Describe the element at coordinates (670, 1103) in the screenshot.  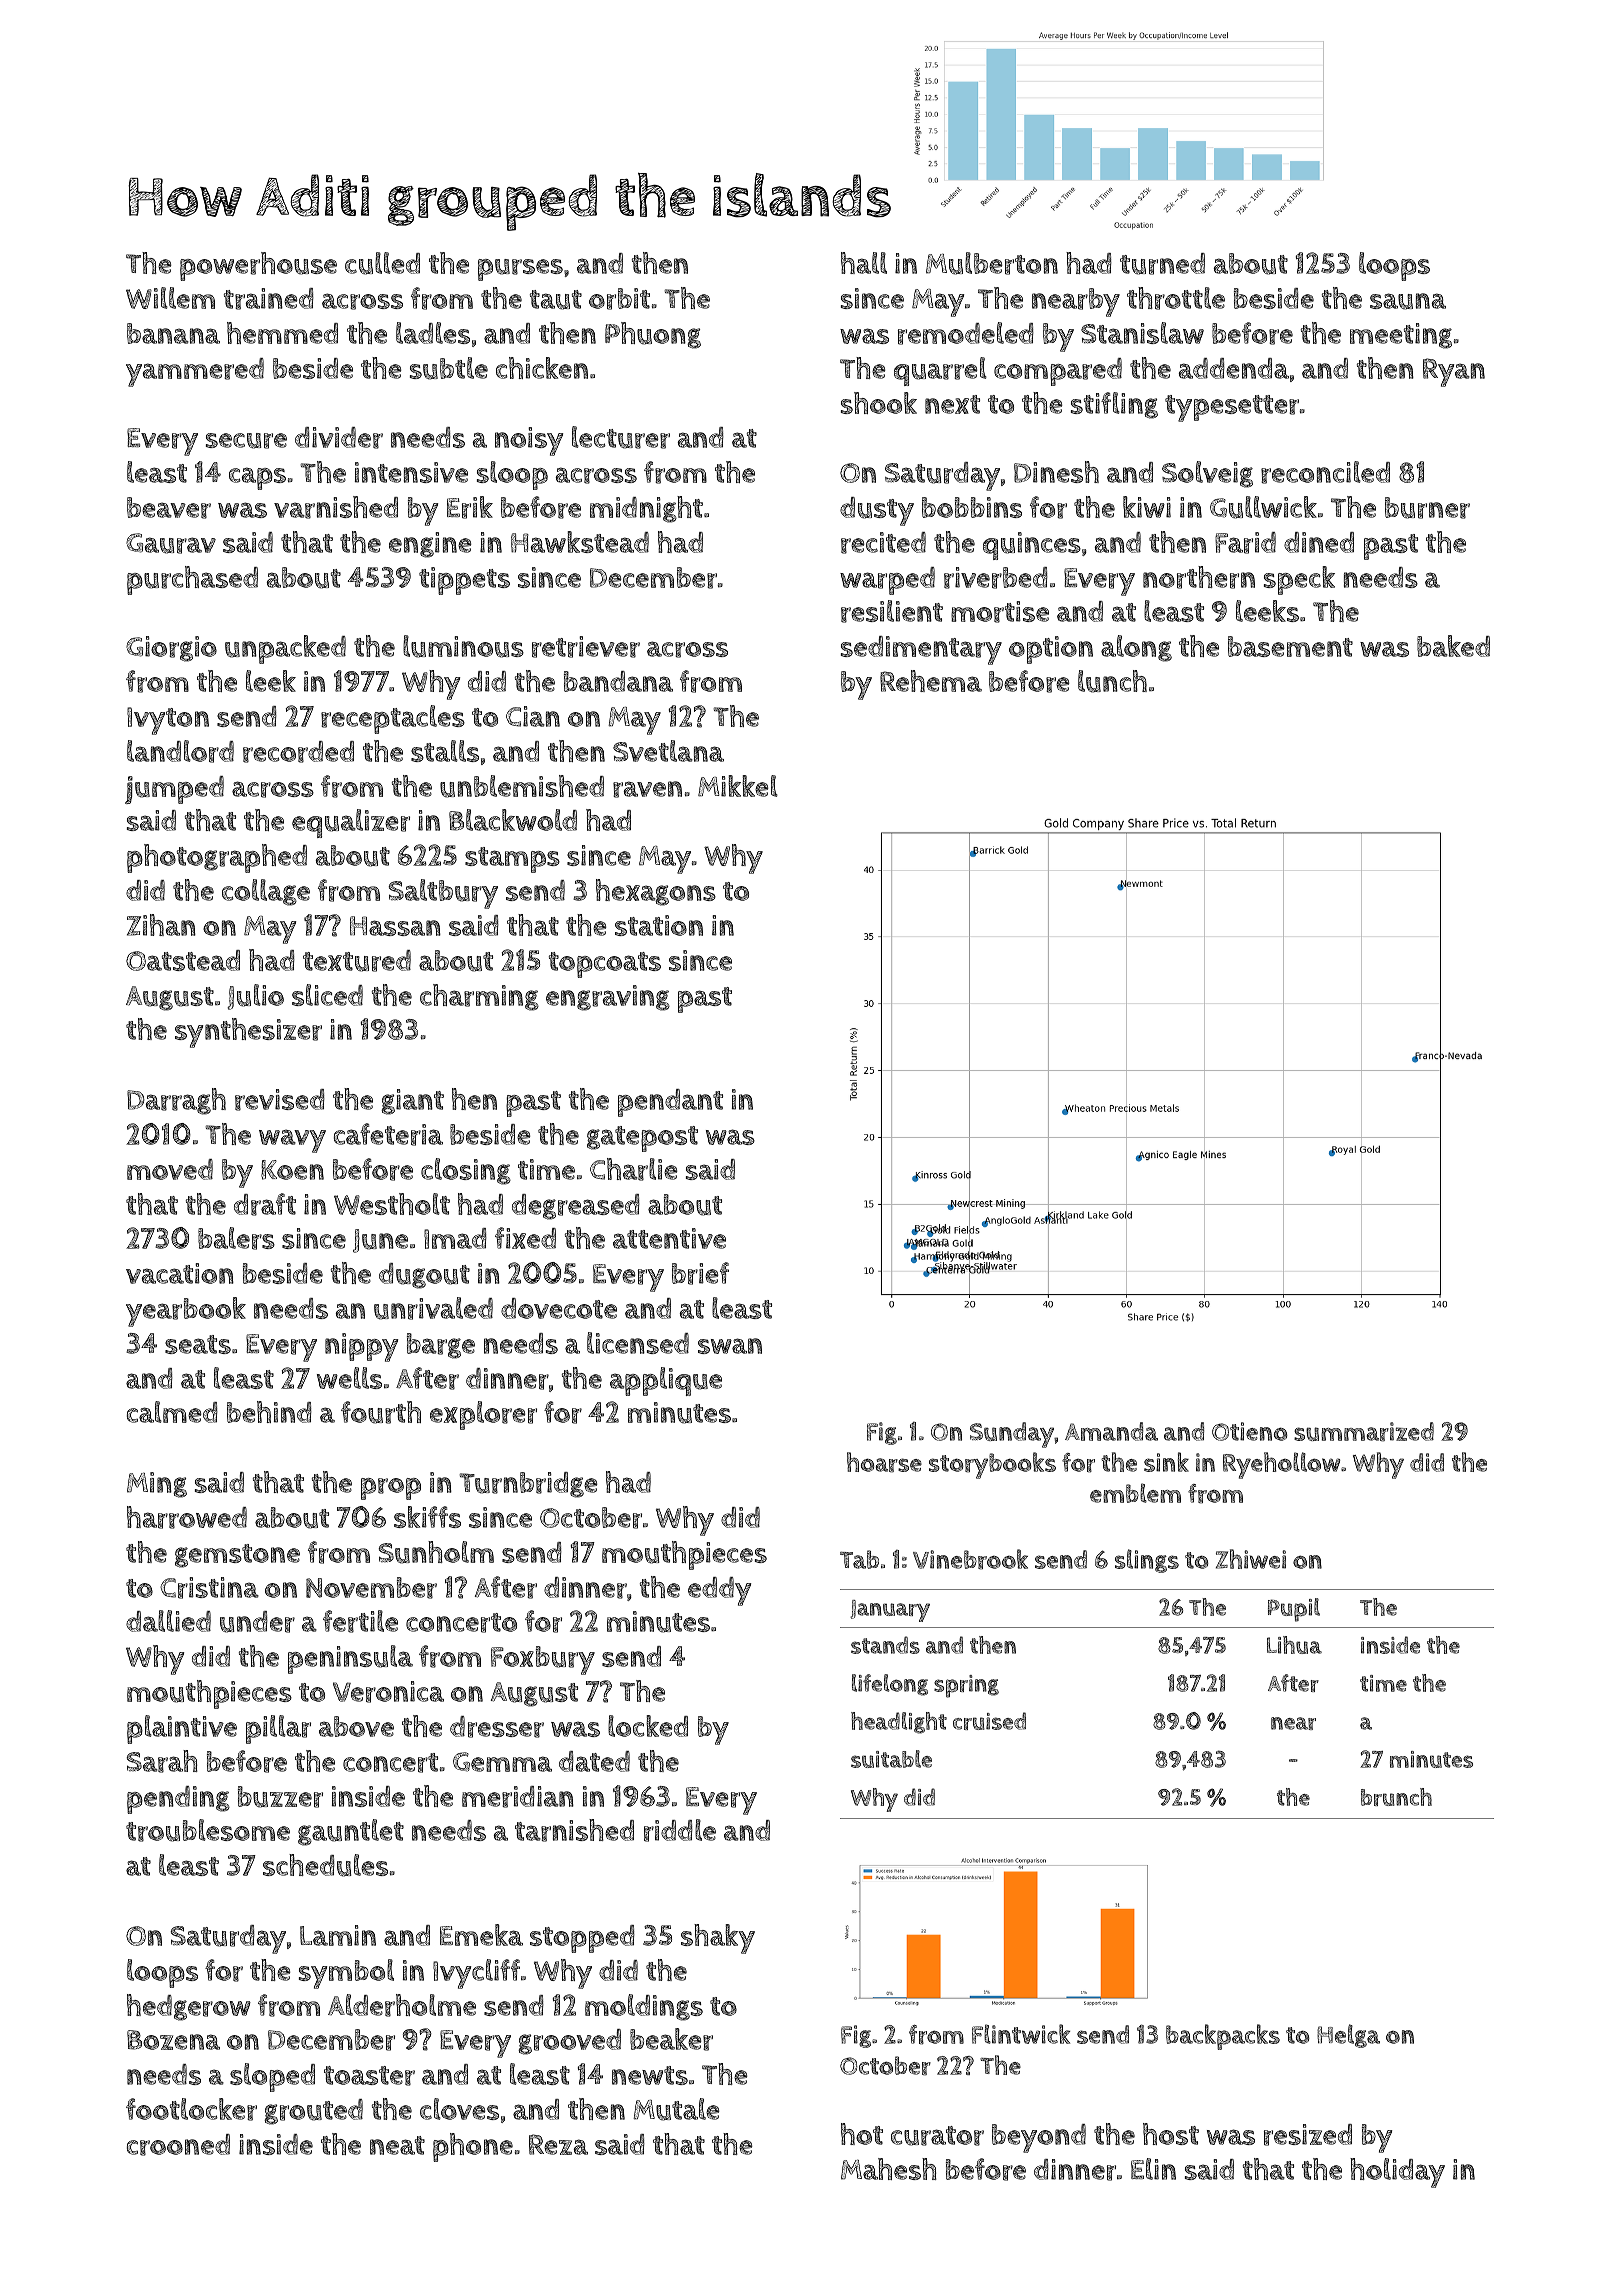
I see `pendant` at that location.
